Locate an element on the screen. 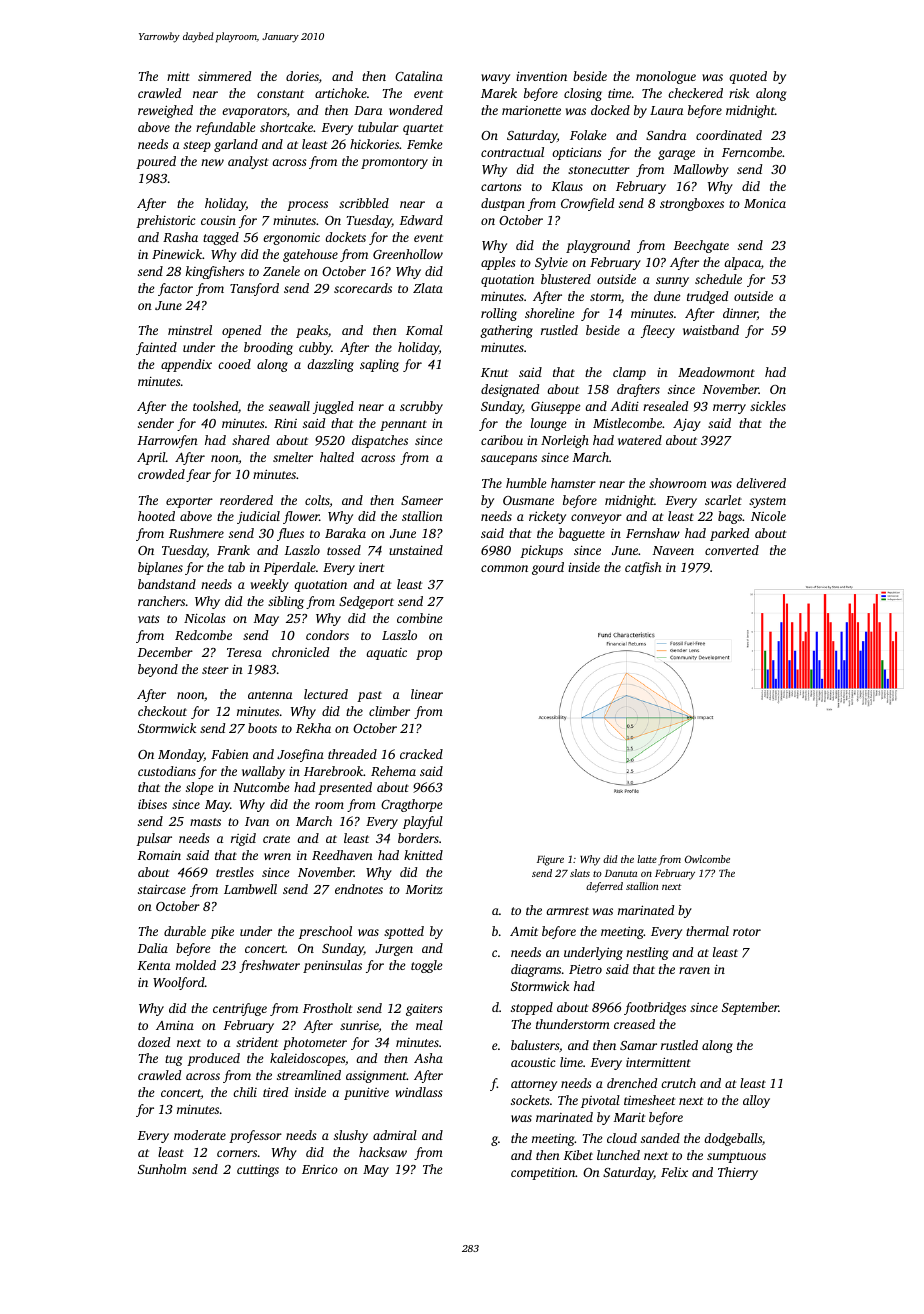  Sunholm is located at coordinates (162, 1169).
